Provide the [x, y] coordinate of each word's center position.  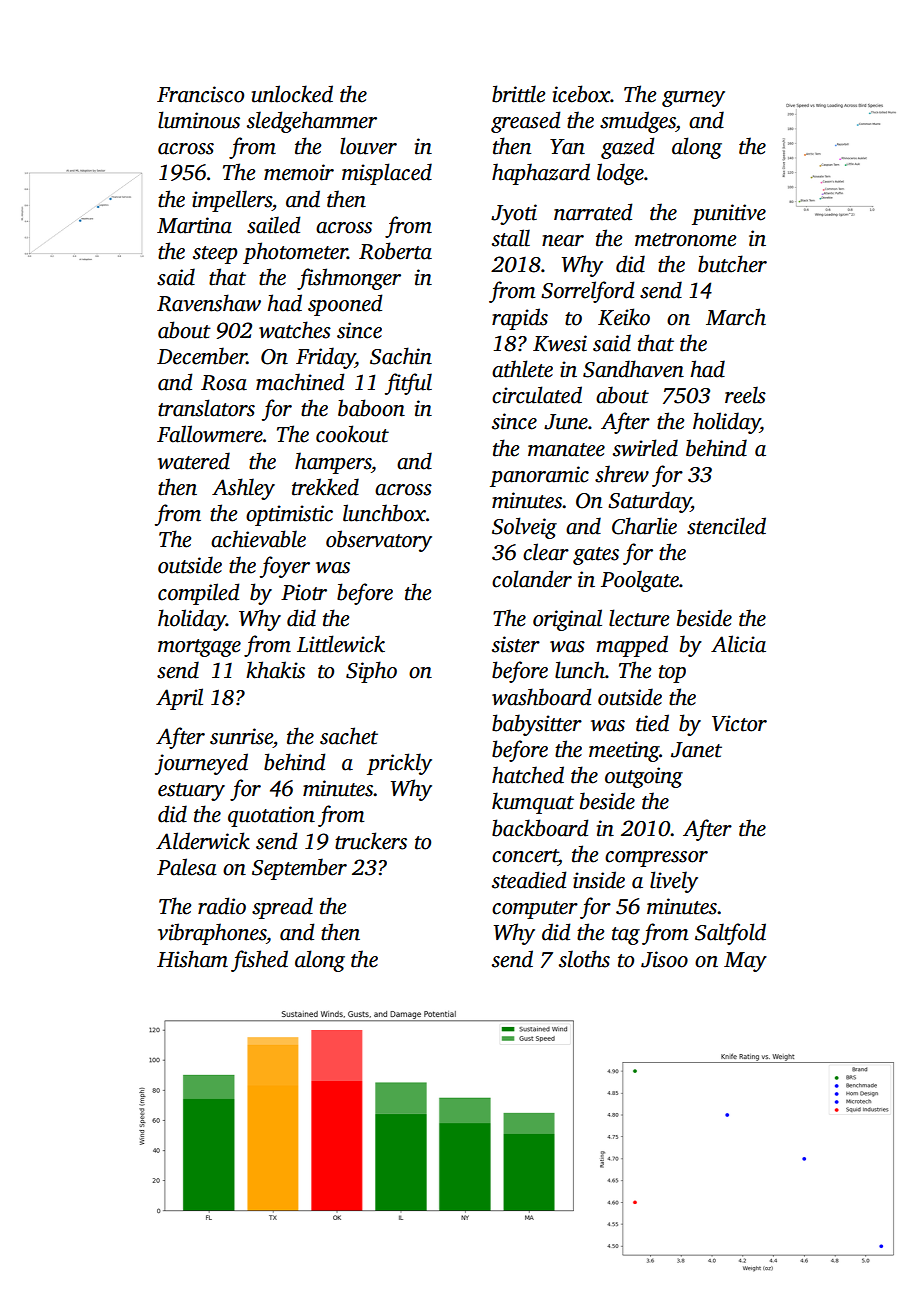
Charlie [644, 526]
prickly [399, 764]
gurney [693, 99]
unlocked [292, 94]
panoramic [539, 476]
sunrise [241, 736]
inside [599, 880]
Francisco [200, 94]
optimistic [289, 515]
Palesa [187, 867]
